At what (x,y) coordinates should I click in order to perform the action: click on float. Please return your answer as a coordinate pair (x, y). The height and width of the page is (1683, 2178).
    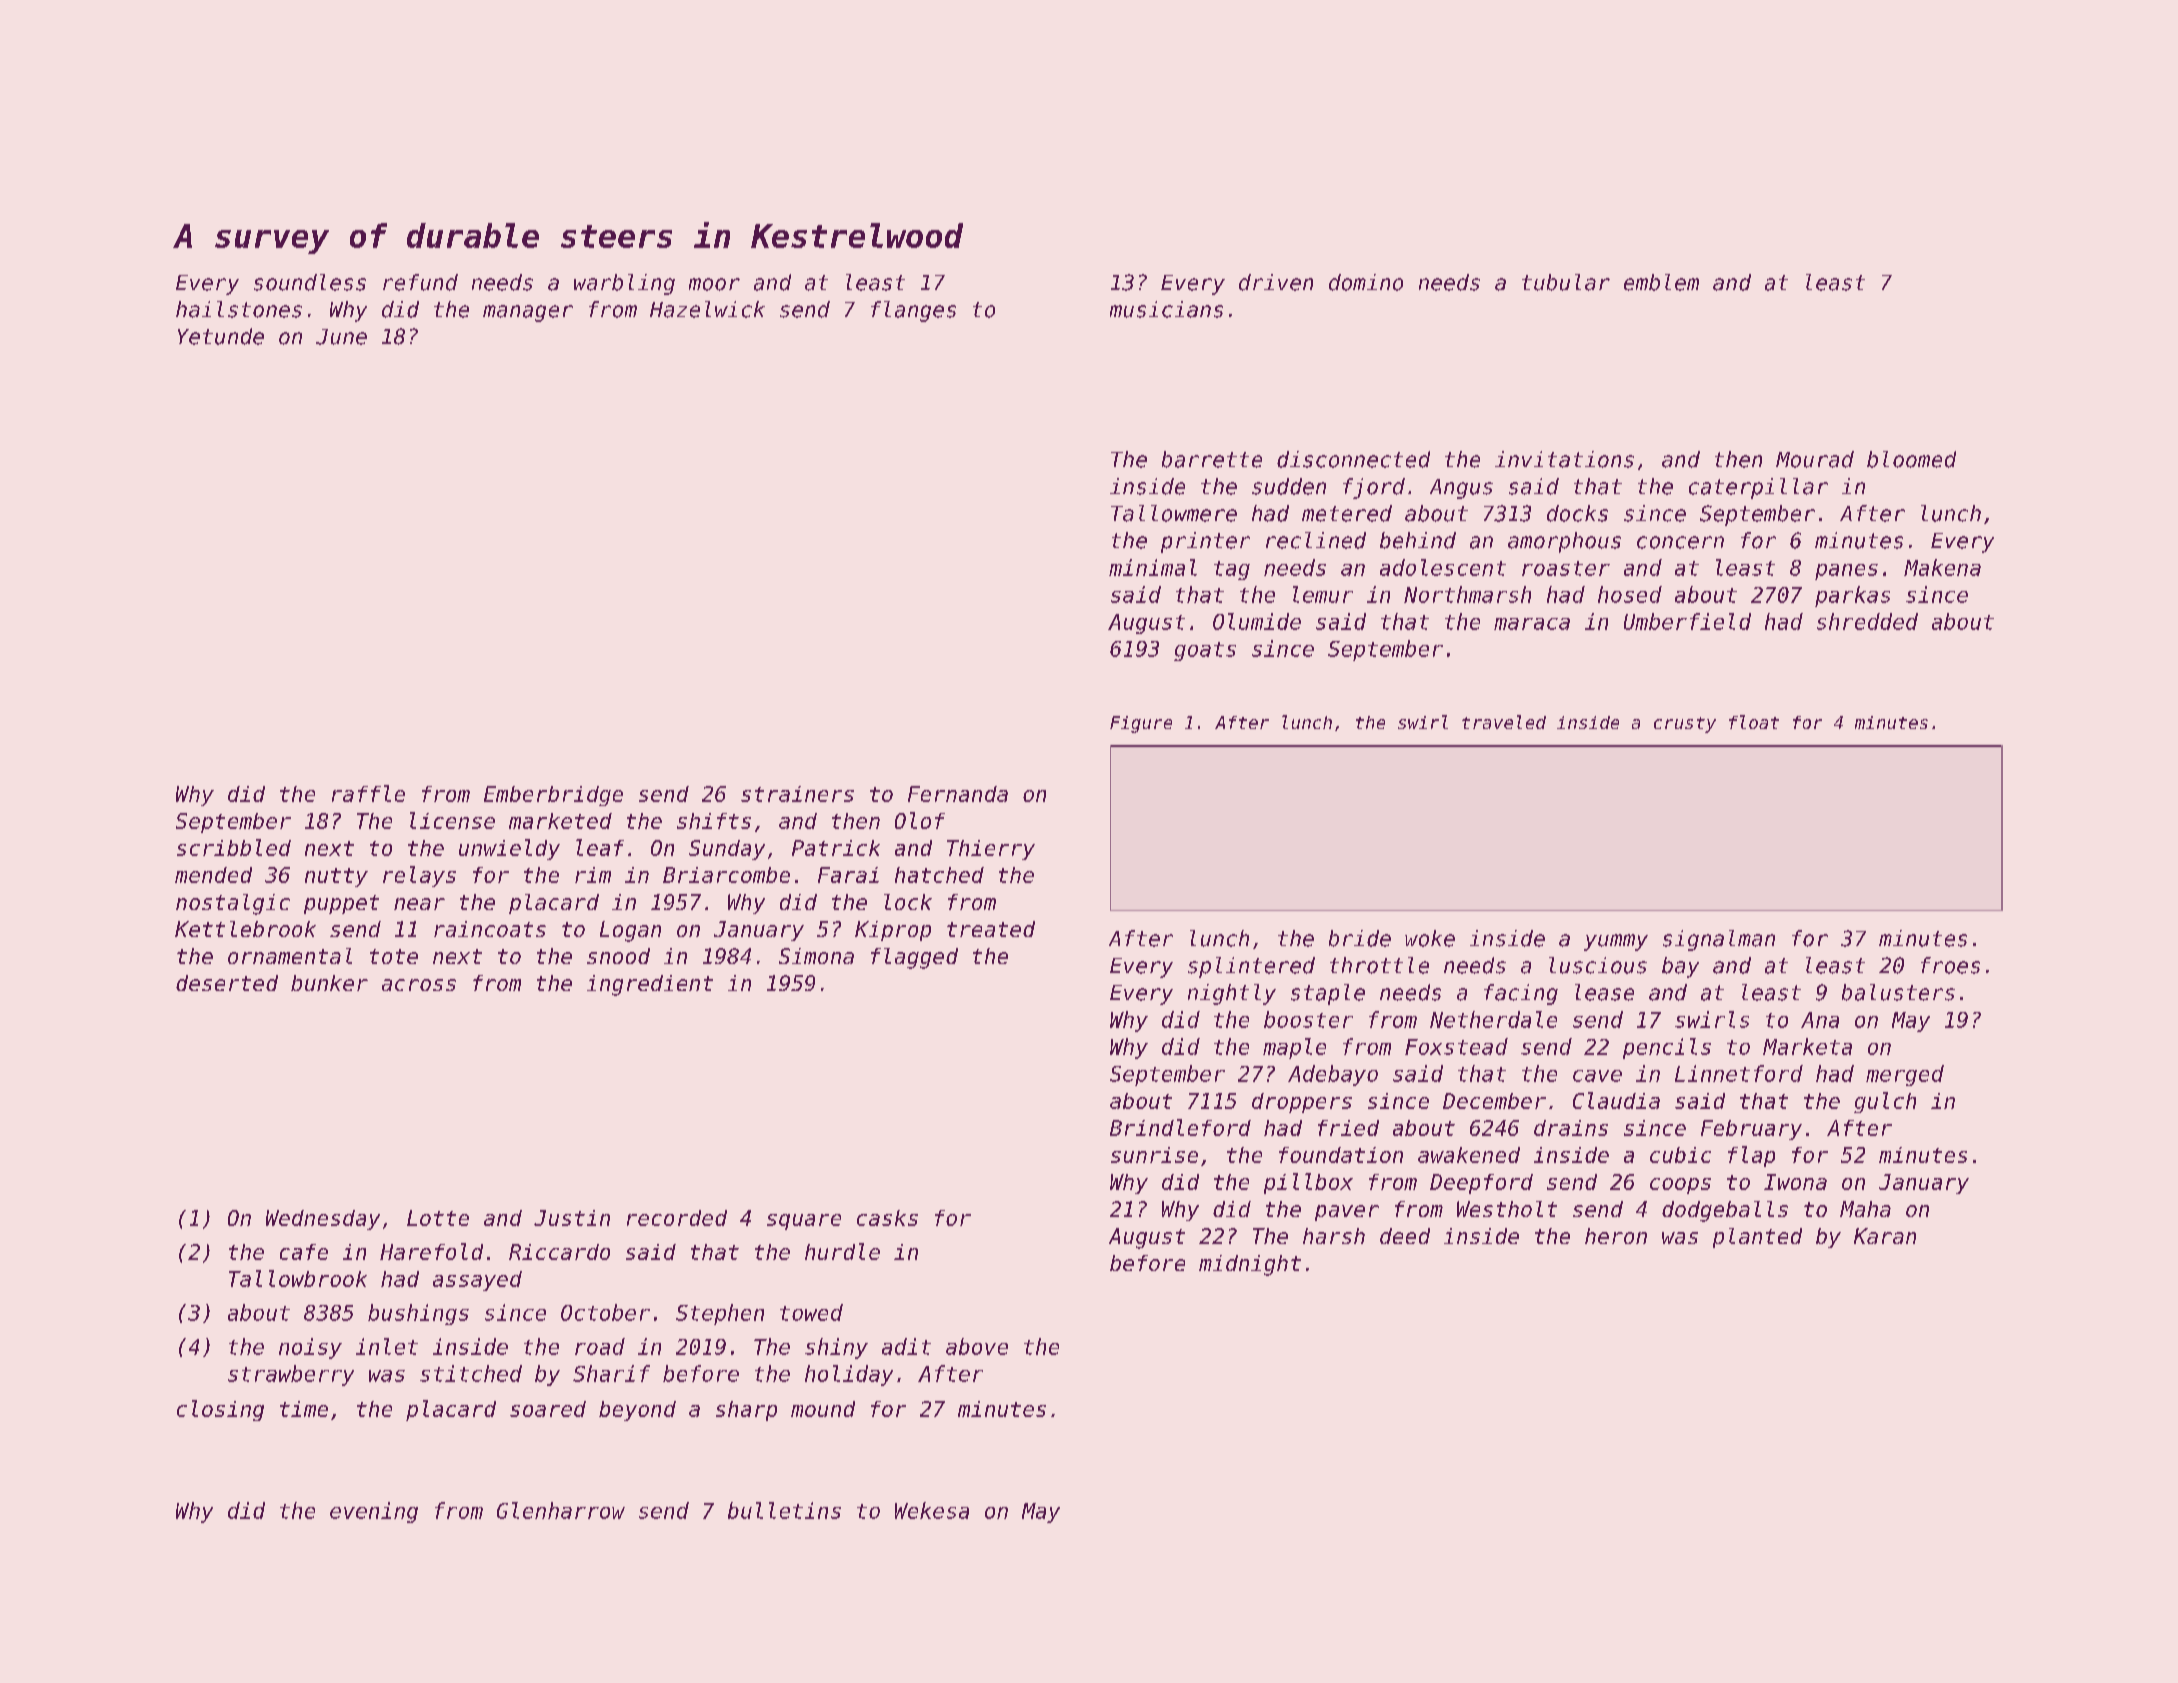
    Looking at the image, I should click on (1754, 722).
